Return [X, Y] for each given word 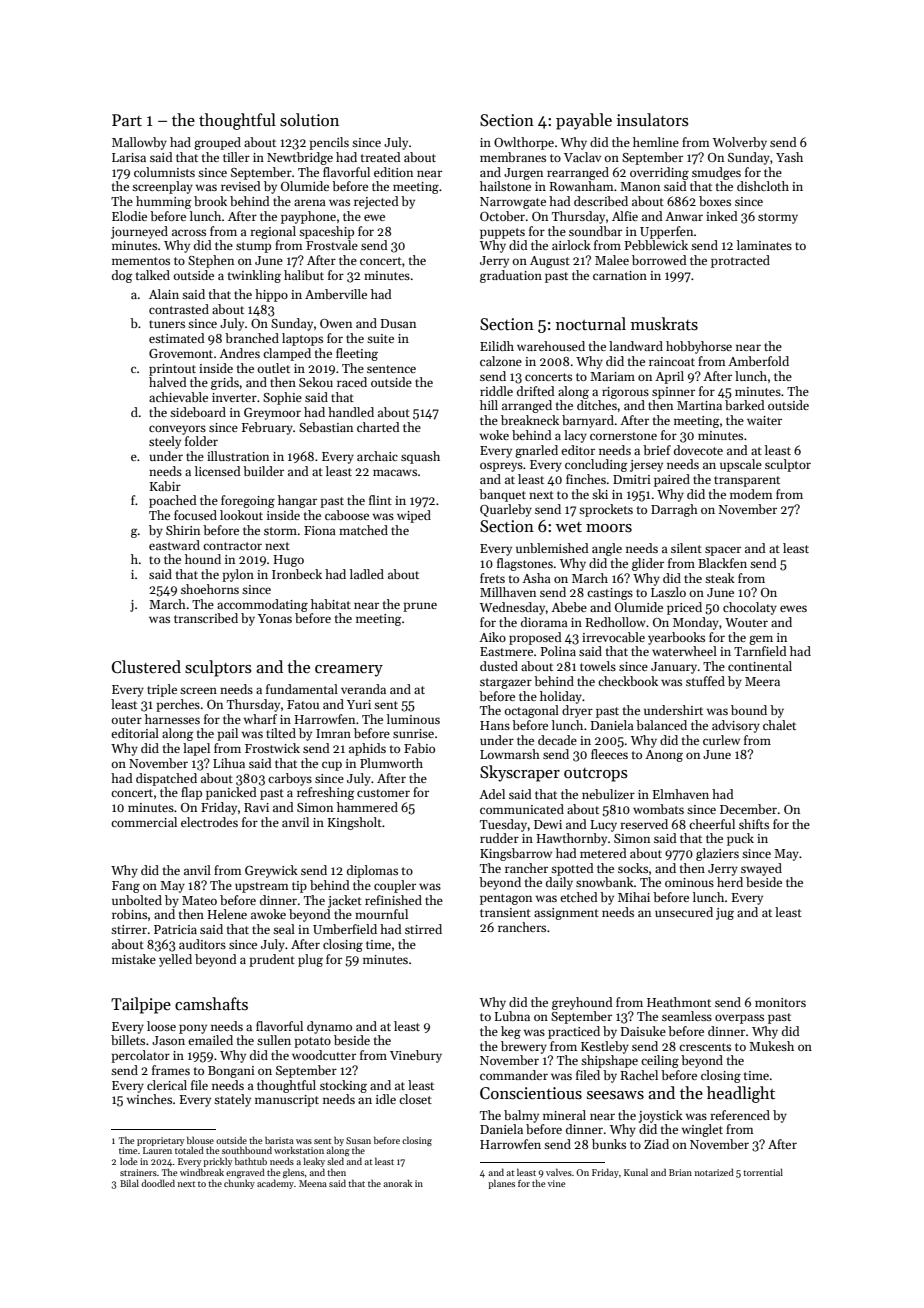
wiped [414, 516]
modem [751, 494]
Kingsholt [355, 823]
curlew [721, 740]
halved [168, 382]
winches [149, 1099]
